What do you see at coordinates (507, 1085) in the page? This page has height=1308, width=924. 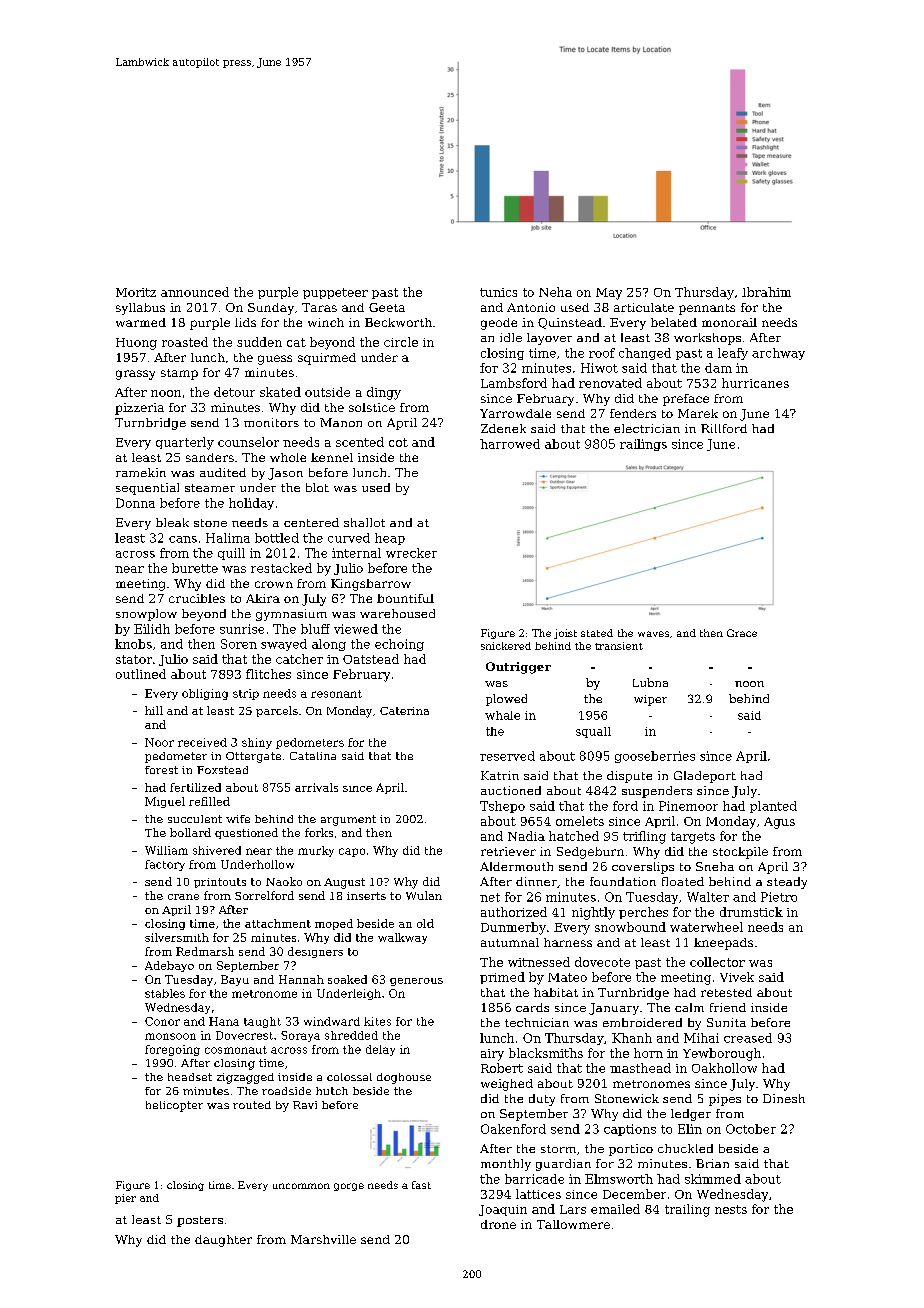 I see `weighed` at bounding box center [507, 1085].
